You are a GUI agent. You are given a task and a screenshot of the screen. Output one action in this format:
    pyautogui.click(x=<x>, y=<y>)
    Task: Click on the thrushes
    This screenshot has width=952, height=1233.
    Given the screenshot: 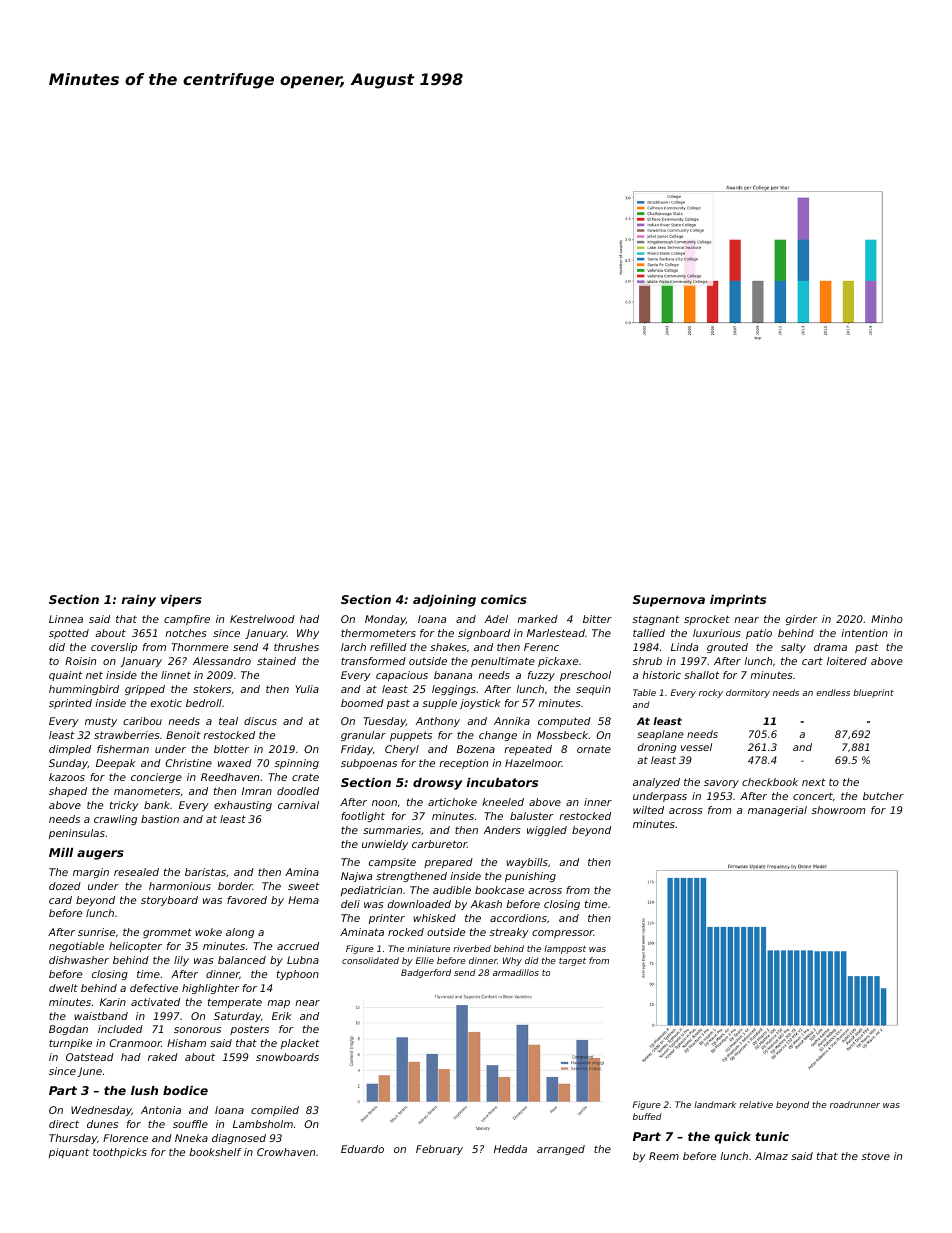 What is the action you would take?
    pyautogui.click(x=296, y=647)
